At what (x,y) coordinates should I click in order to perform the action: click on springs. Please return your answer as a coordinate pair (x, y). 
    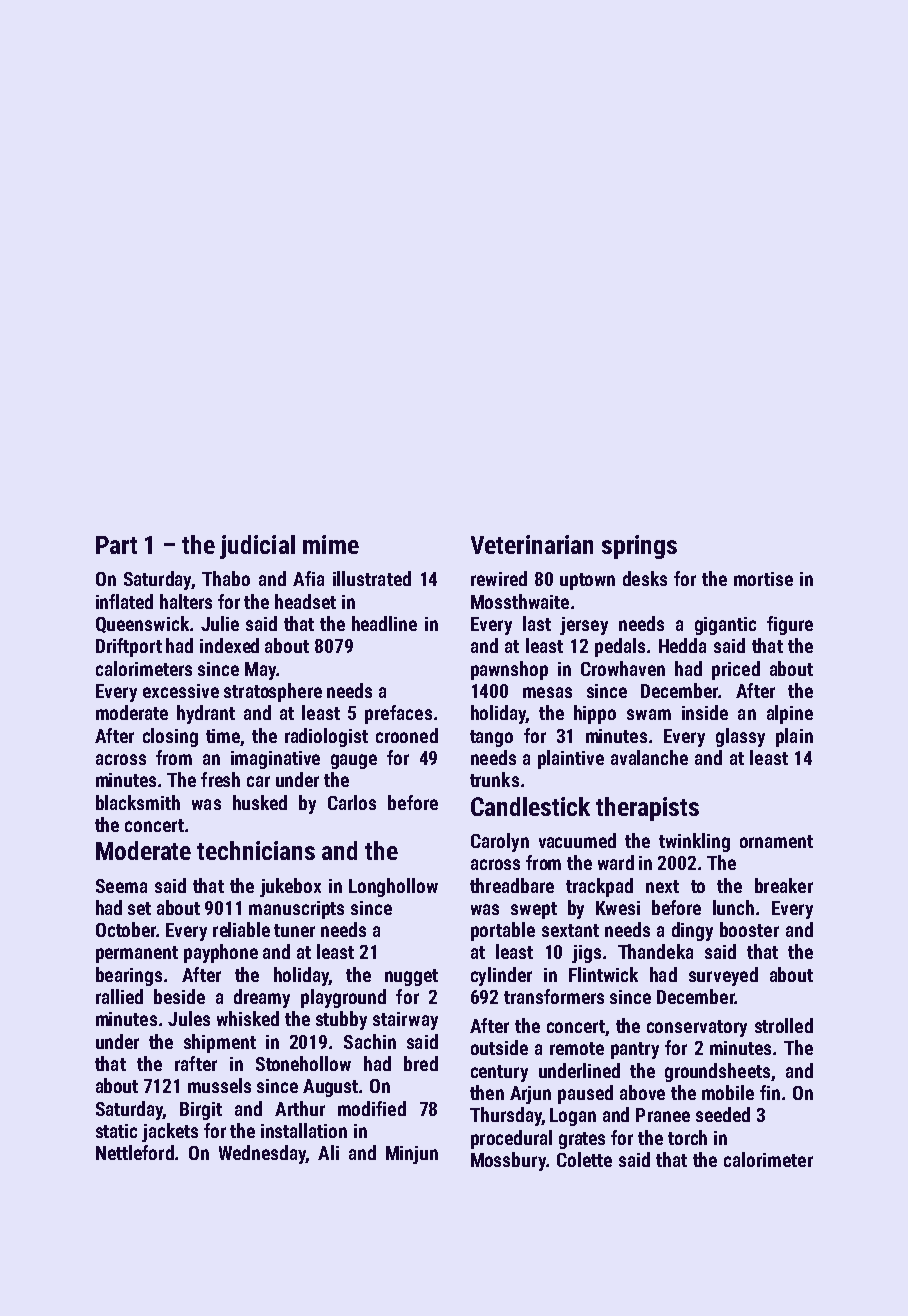
    Looking at the image, I should click on (639, 547).
